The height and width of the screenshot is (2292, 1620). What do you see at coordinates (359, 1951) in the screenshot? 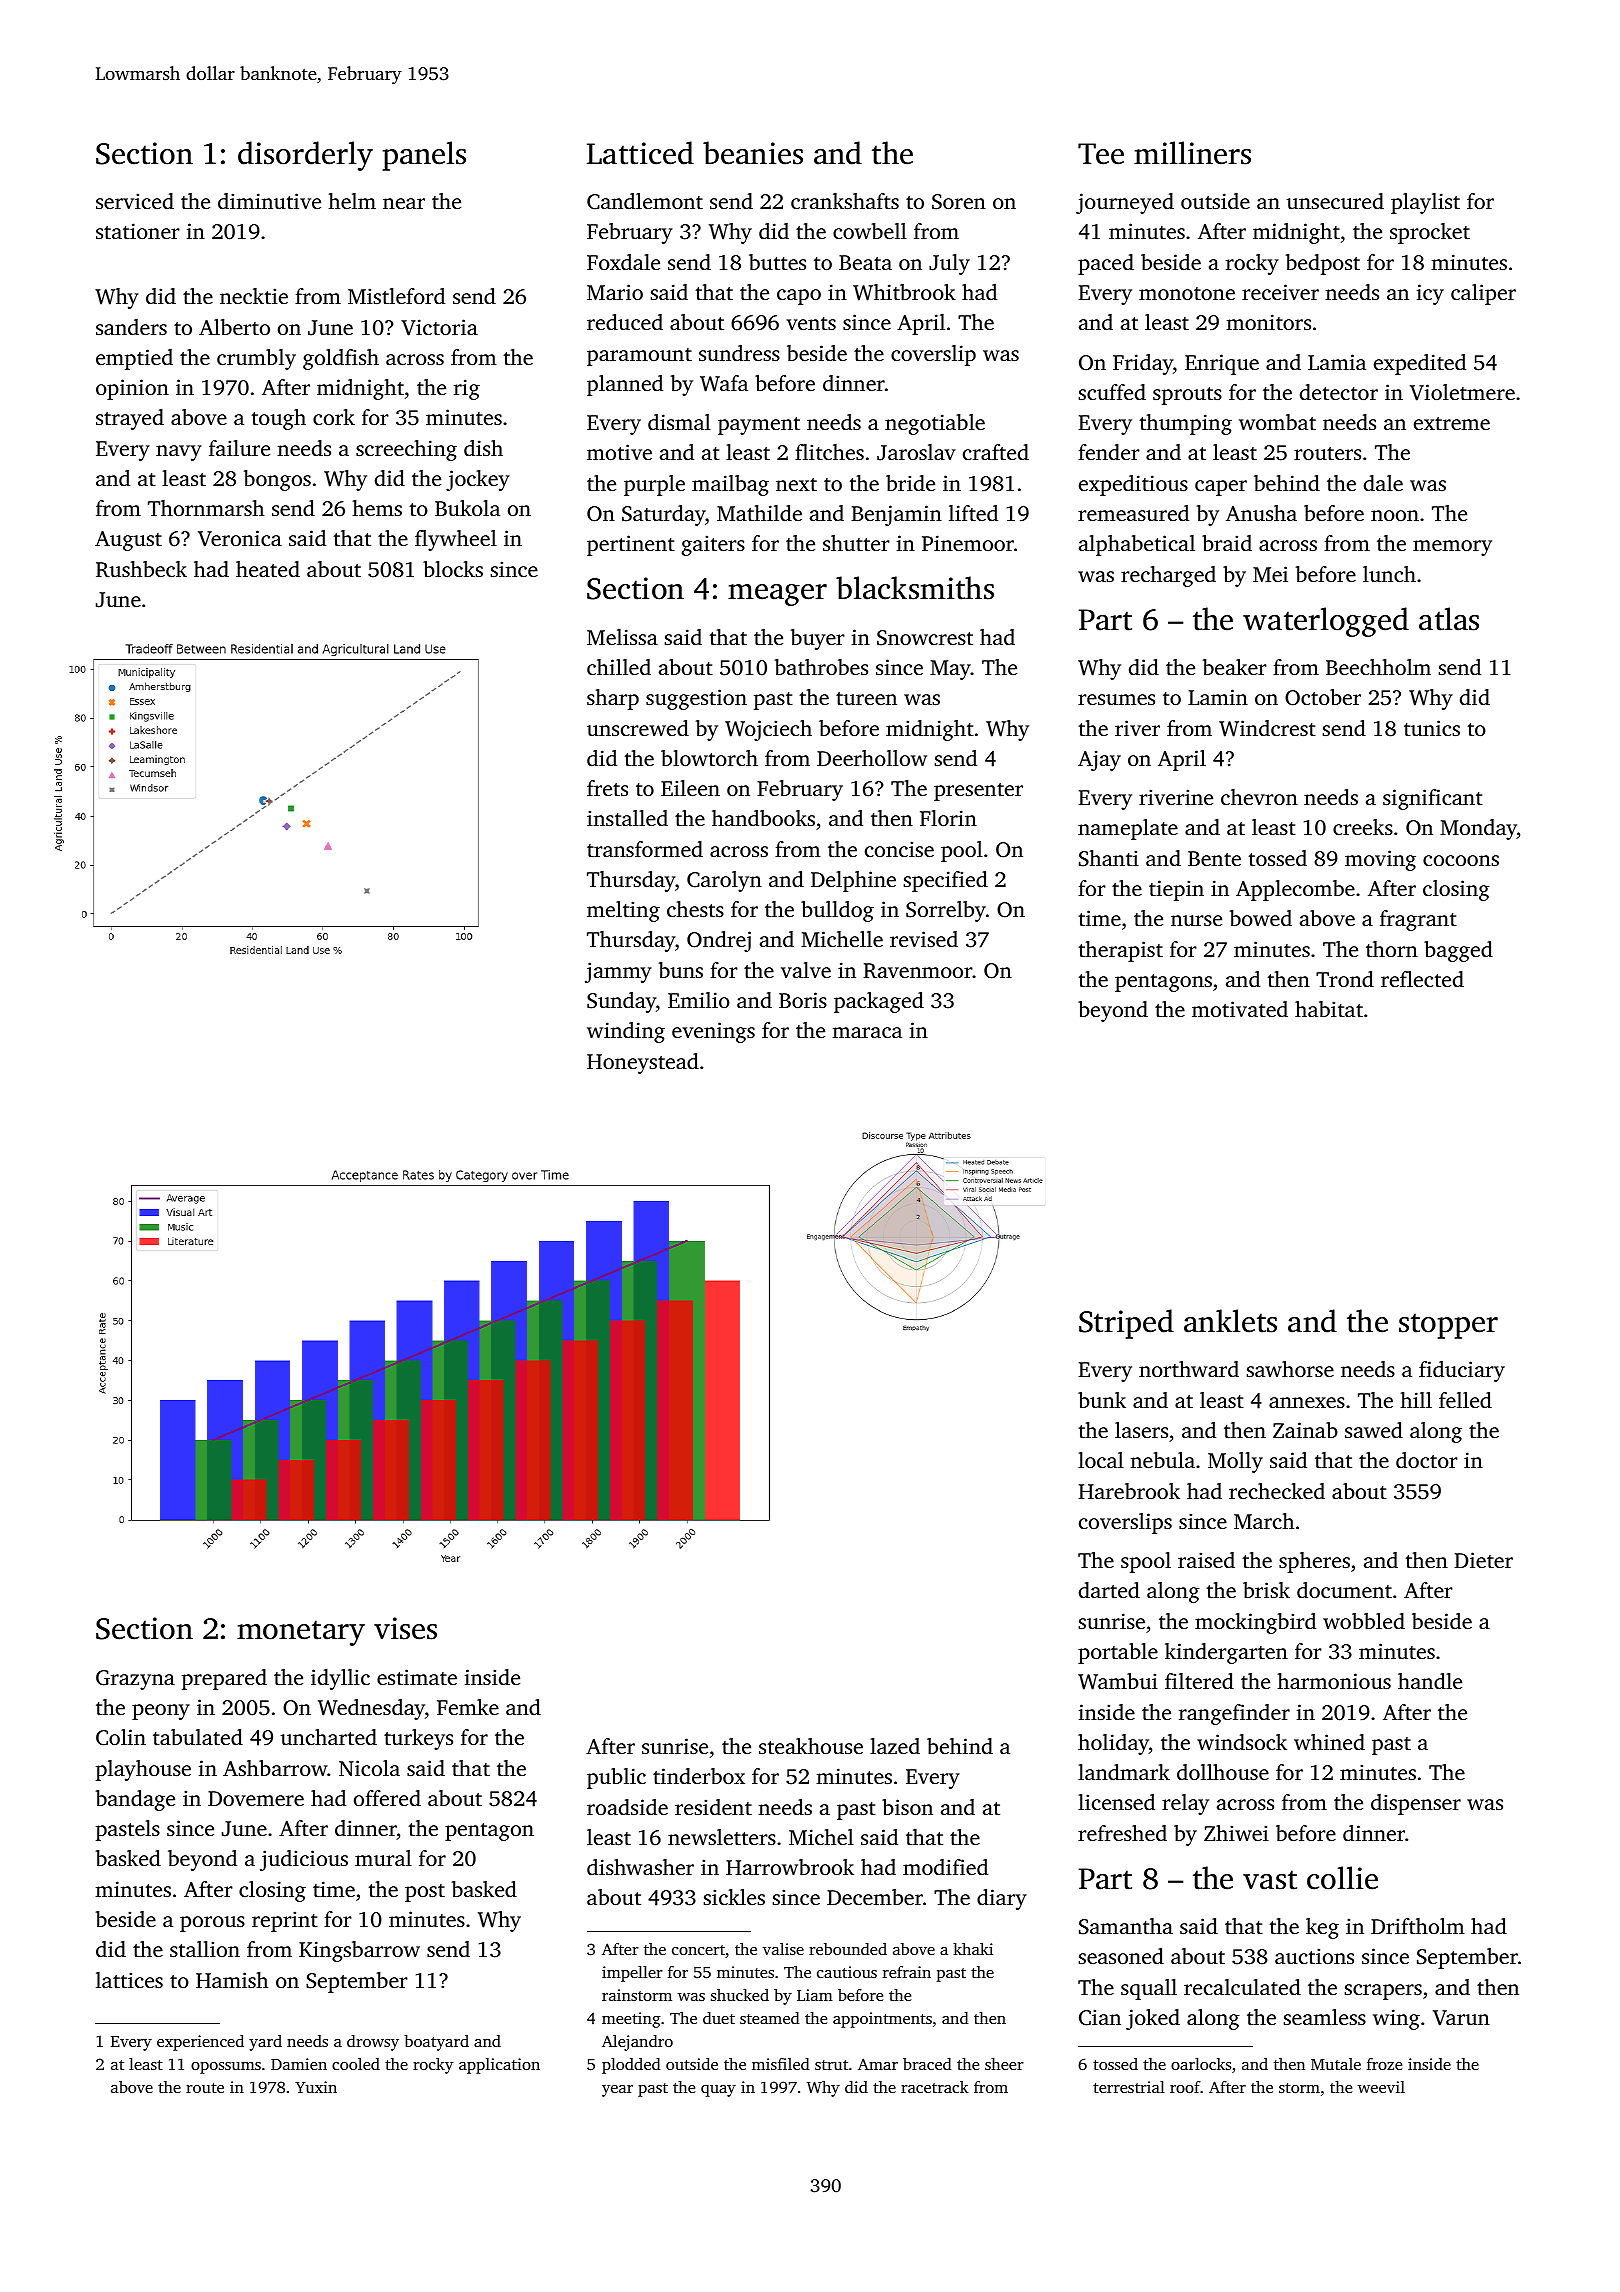
I see `Kingsbarrow` at bounding box center [359, 1951].
